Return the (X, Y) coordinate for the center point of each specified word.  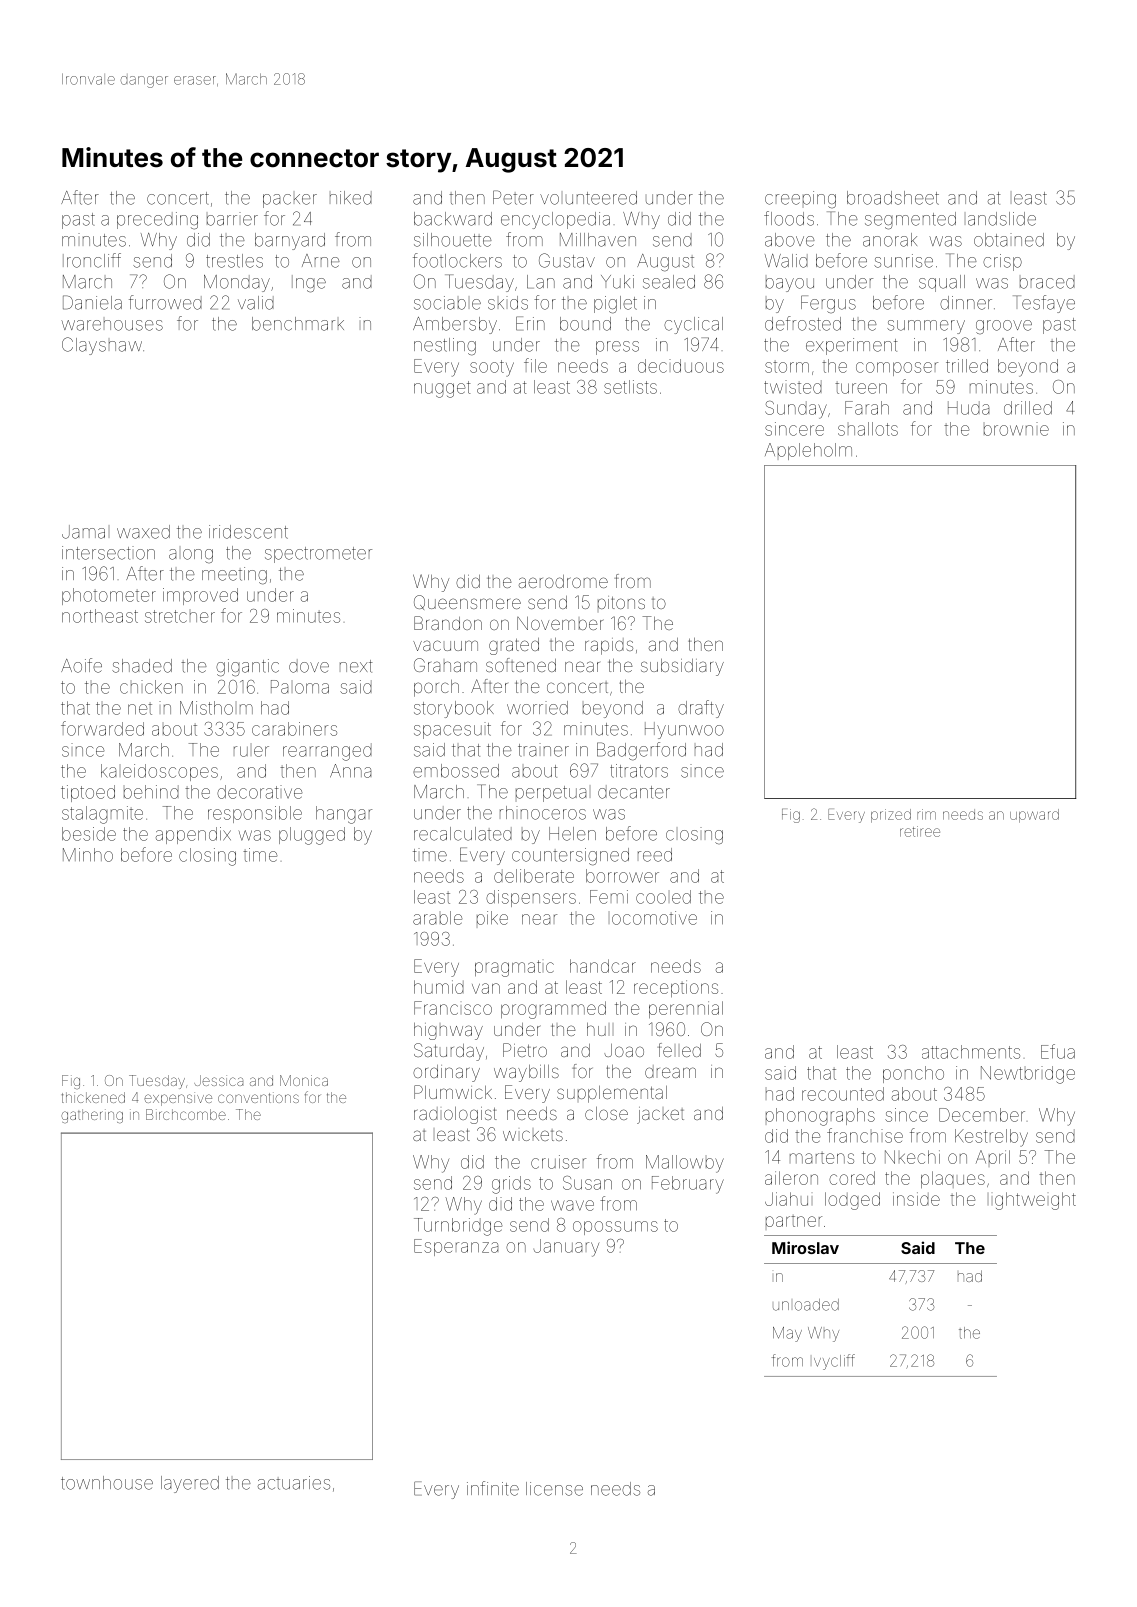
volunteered (588, 198)
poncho (913, 1074)
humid (439, 987)
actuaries (294, 1483)
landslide (1002, 219)
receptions (676, 988)
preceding (157, 221)
